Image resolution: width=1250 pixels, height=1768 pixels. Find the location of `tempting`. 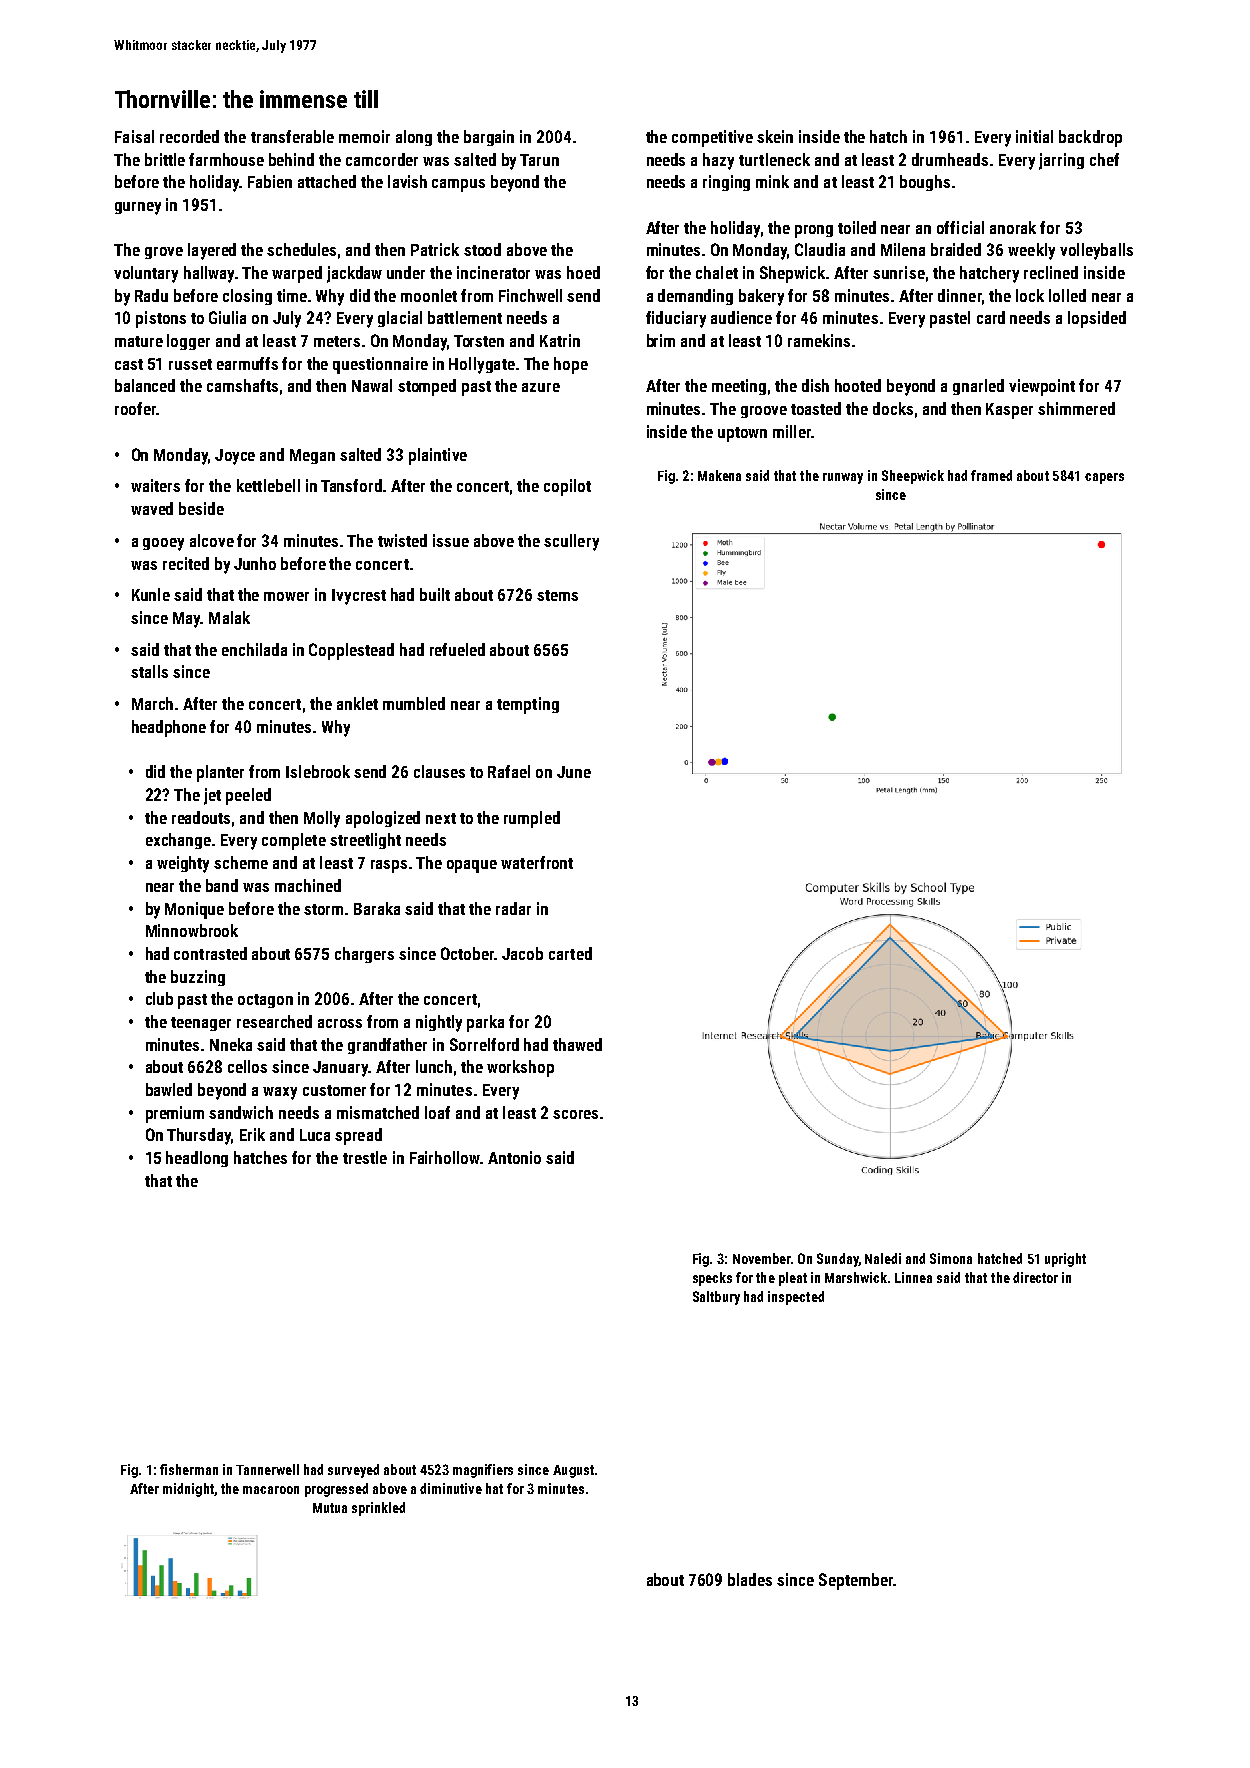

tempting is located at coordinates (528, 705).
